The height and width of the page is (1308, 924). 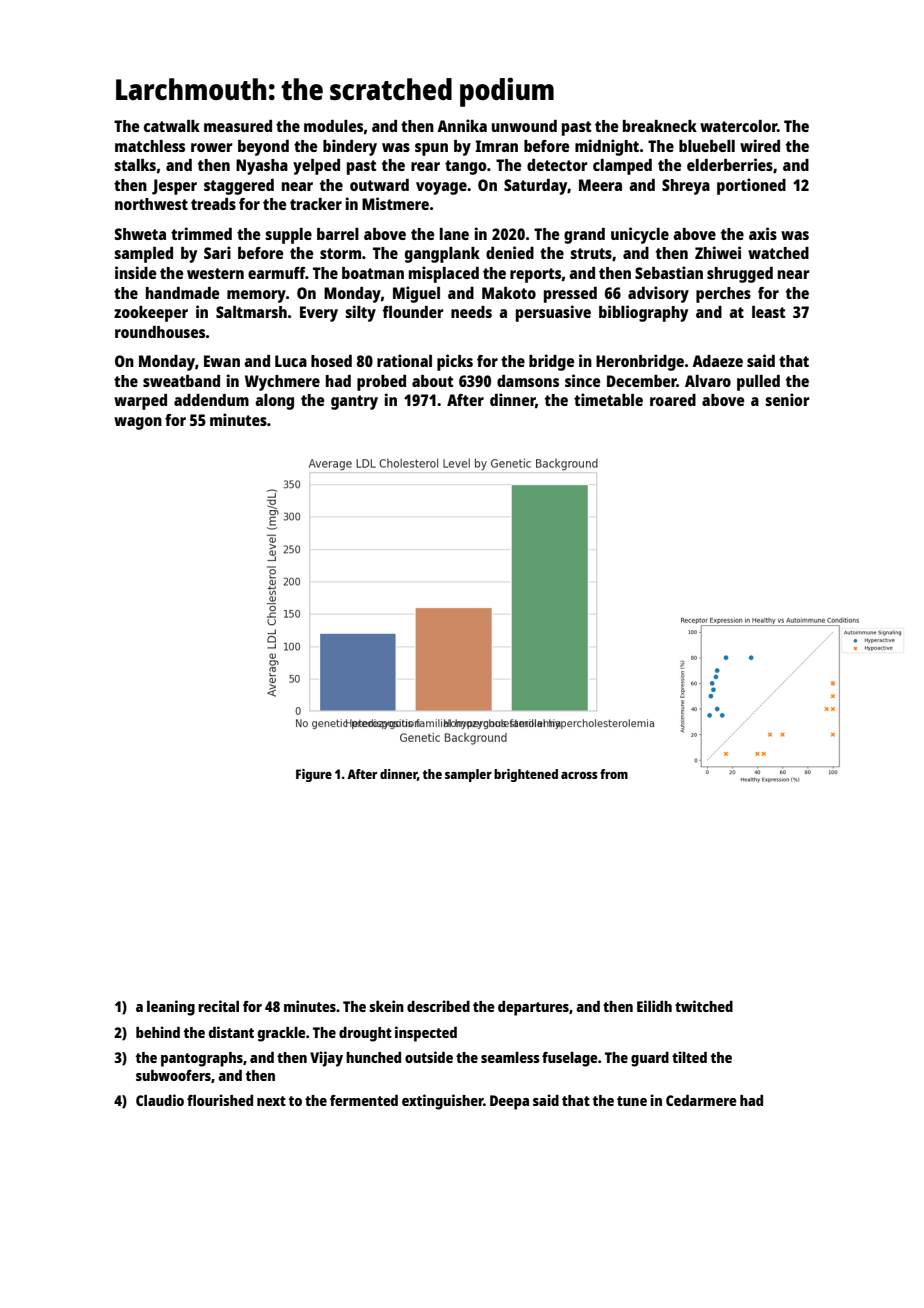 I want to click on warped, so click(x=140, y=402).
